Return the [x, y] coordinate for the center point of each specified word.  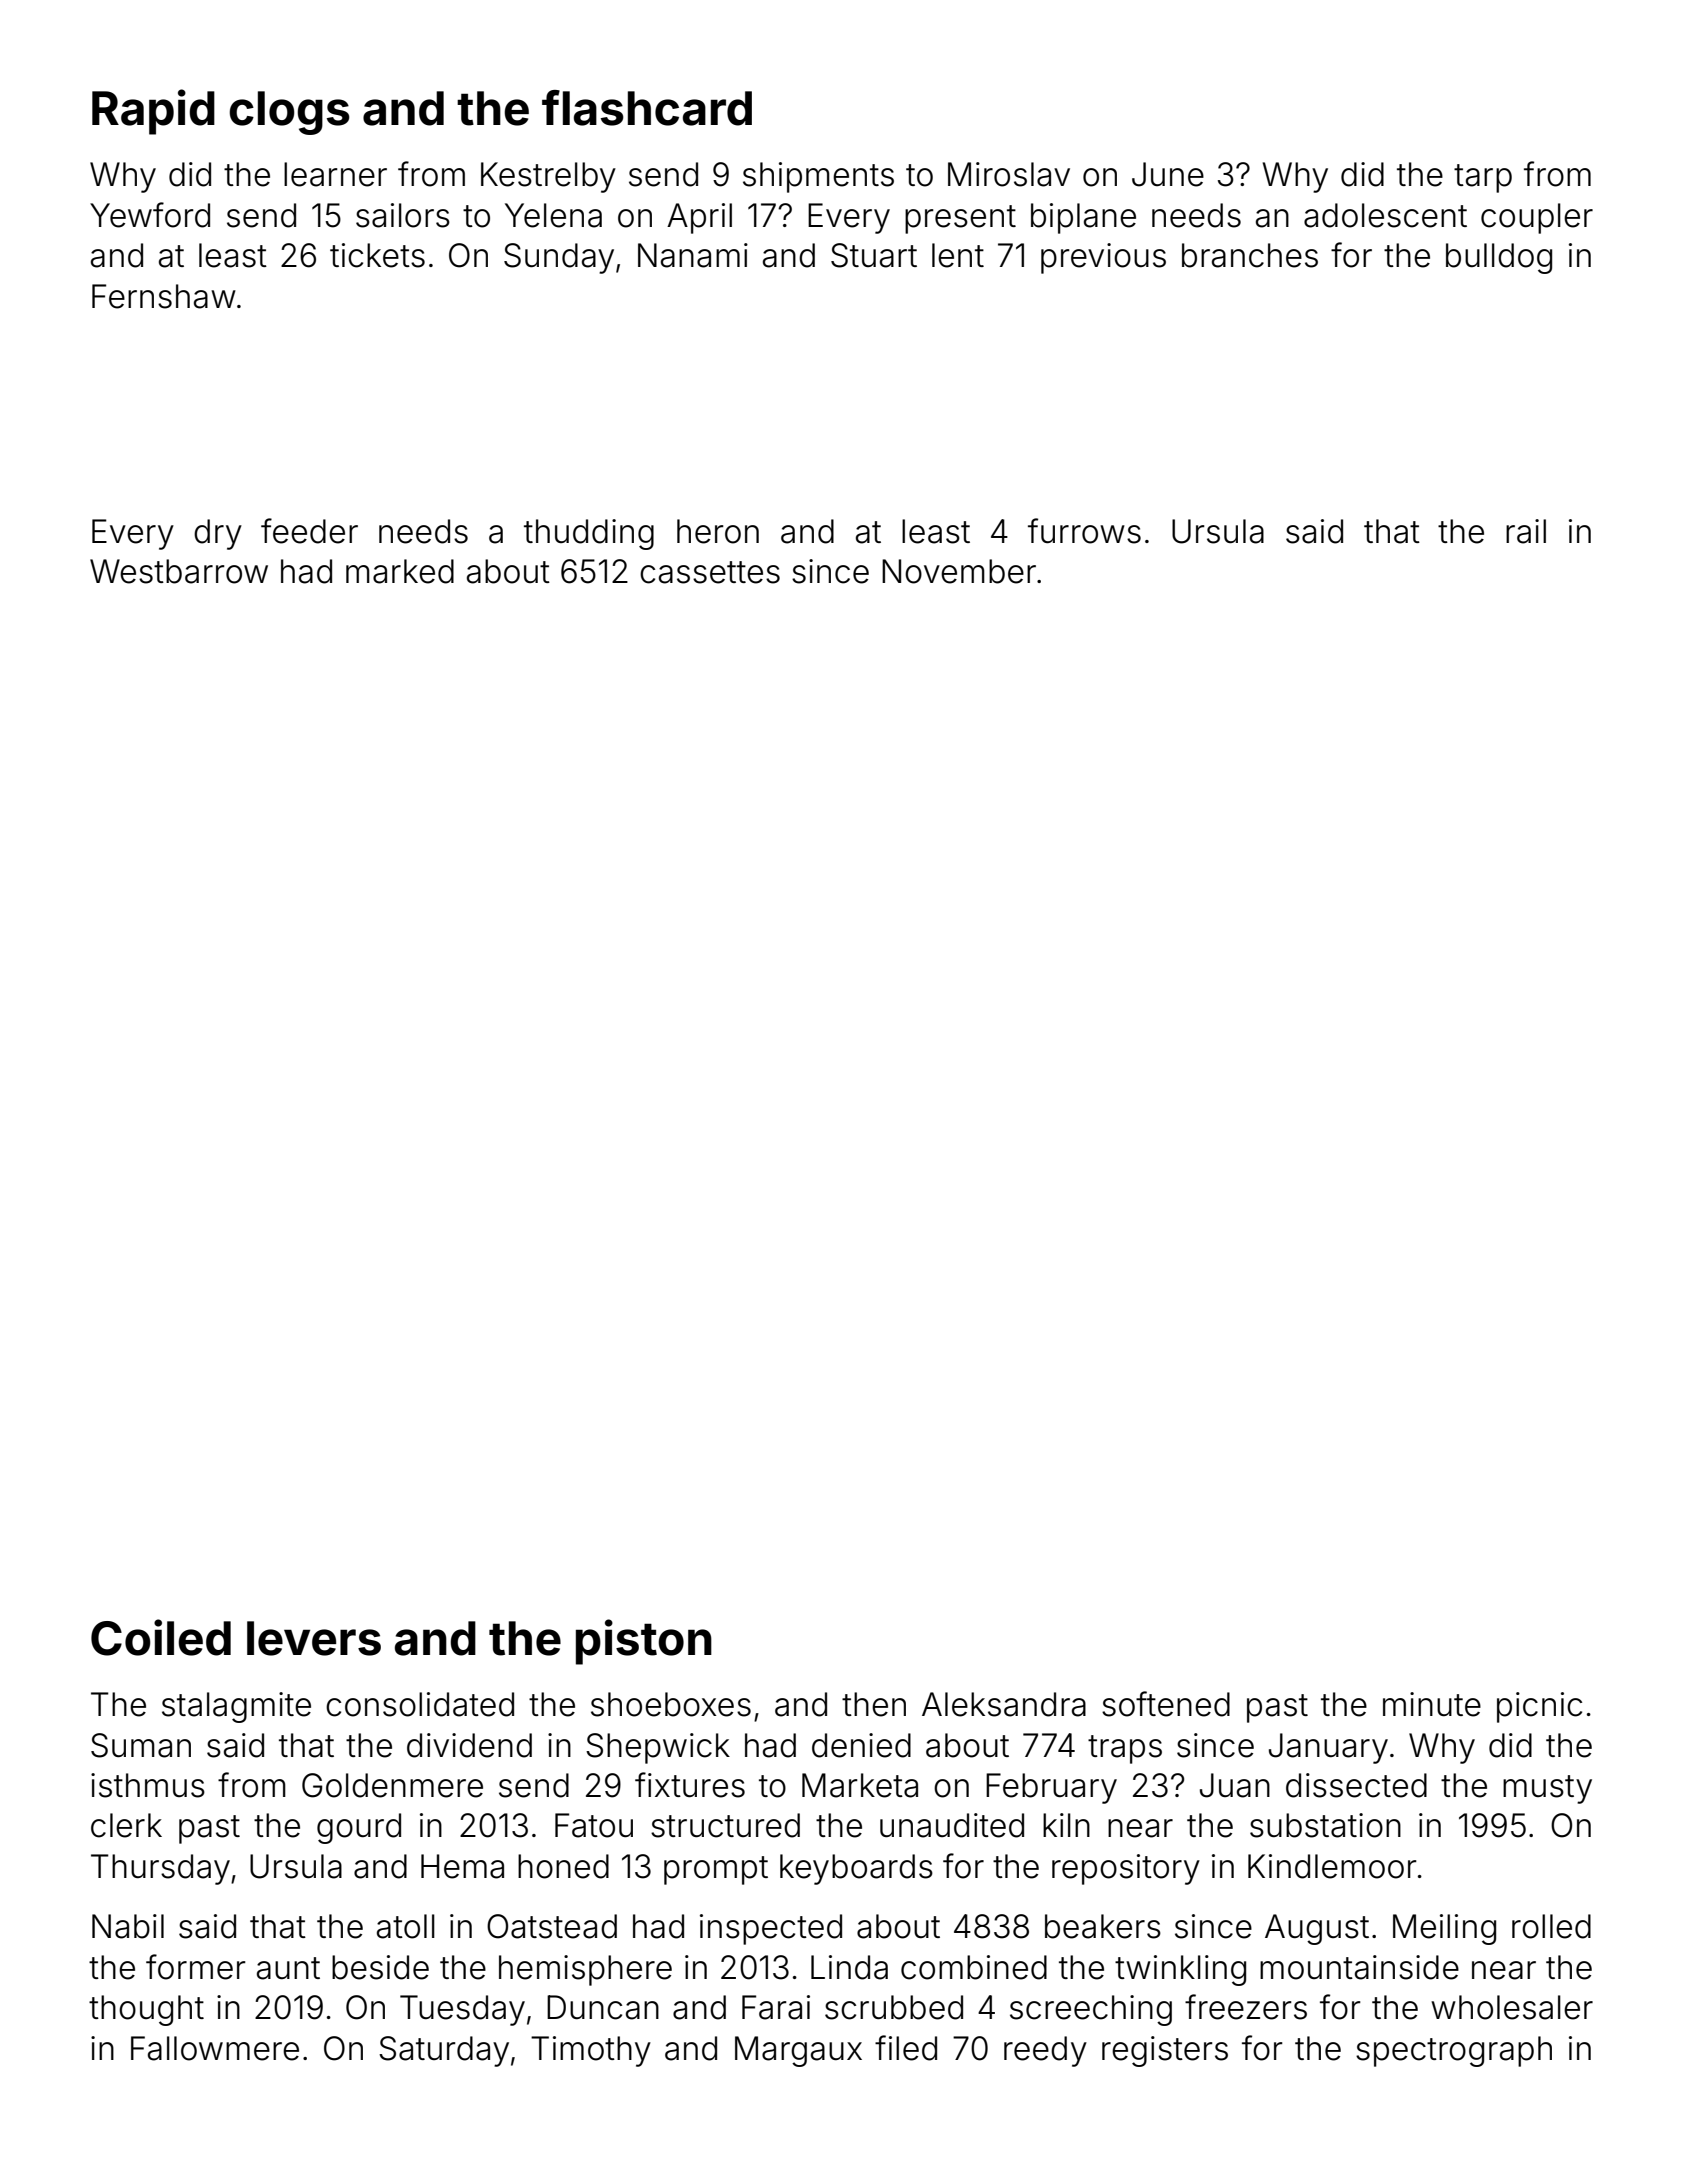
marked [400, 571]
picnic [1539, 1707]
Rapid [153, 112]
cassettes [710, 572]
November [959, 571]
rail [1526, 531]
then [874, 1704]
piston [644, 1642]
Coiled [161, 1637]
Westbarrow [179, 571]
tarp [1483, 178]
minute [1432, 1704]
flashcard [647, 108]
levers [314, 1638]
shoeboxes [671, 1704]
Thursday [160, 1869]
